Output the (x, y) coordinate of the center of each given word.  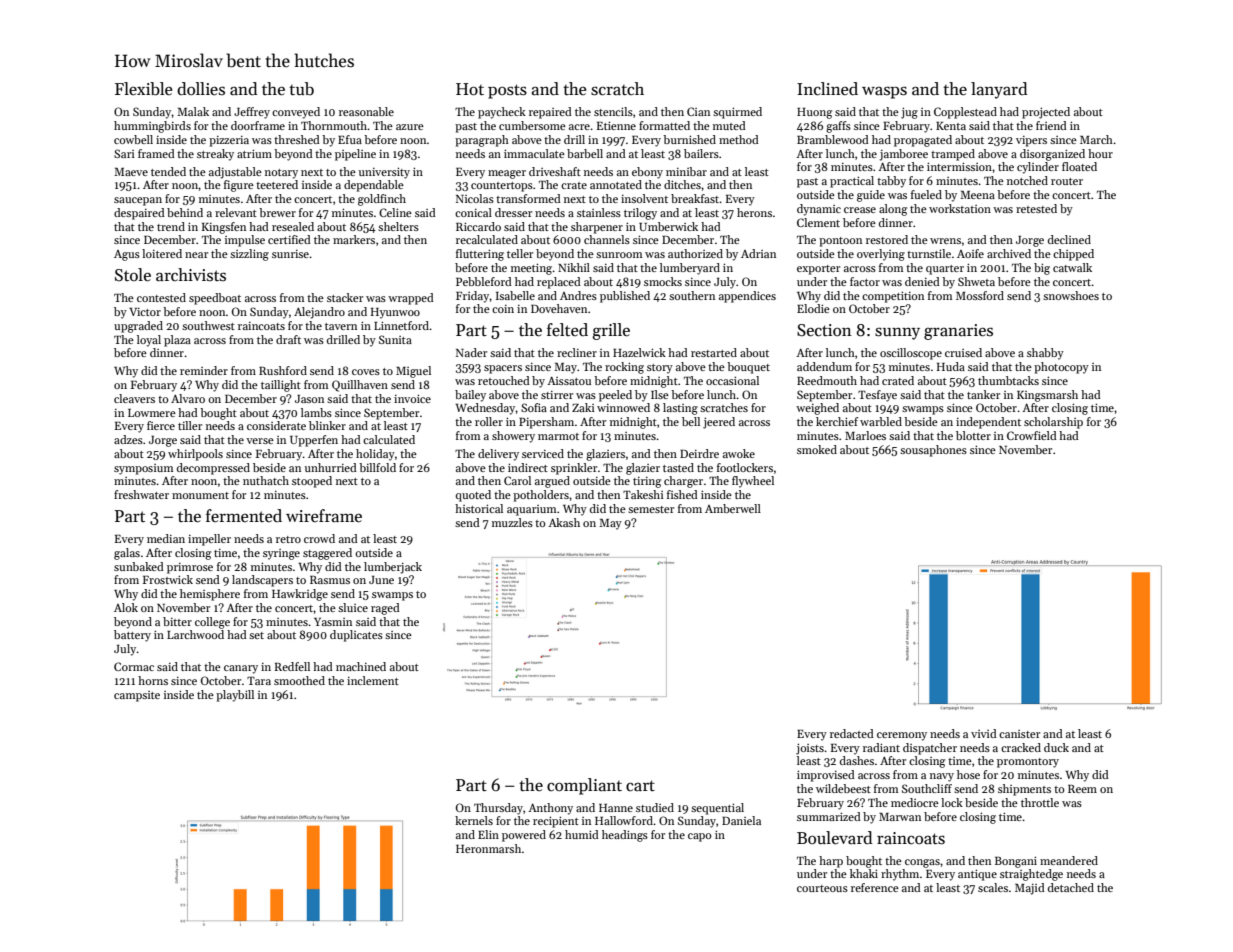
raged (385, 609)
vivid (984, 733)
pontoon (840, 242)
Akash (564, 522)
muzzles (512, 522)
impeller (209, 540)
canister (1019, 734)
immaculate (534, 153)
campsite (137, 696)
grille (611, 331)
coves (366, 372)
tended (168, 171)
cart (640, 785)
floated (1079, 166)
